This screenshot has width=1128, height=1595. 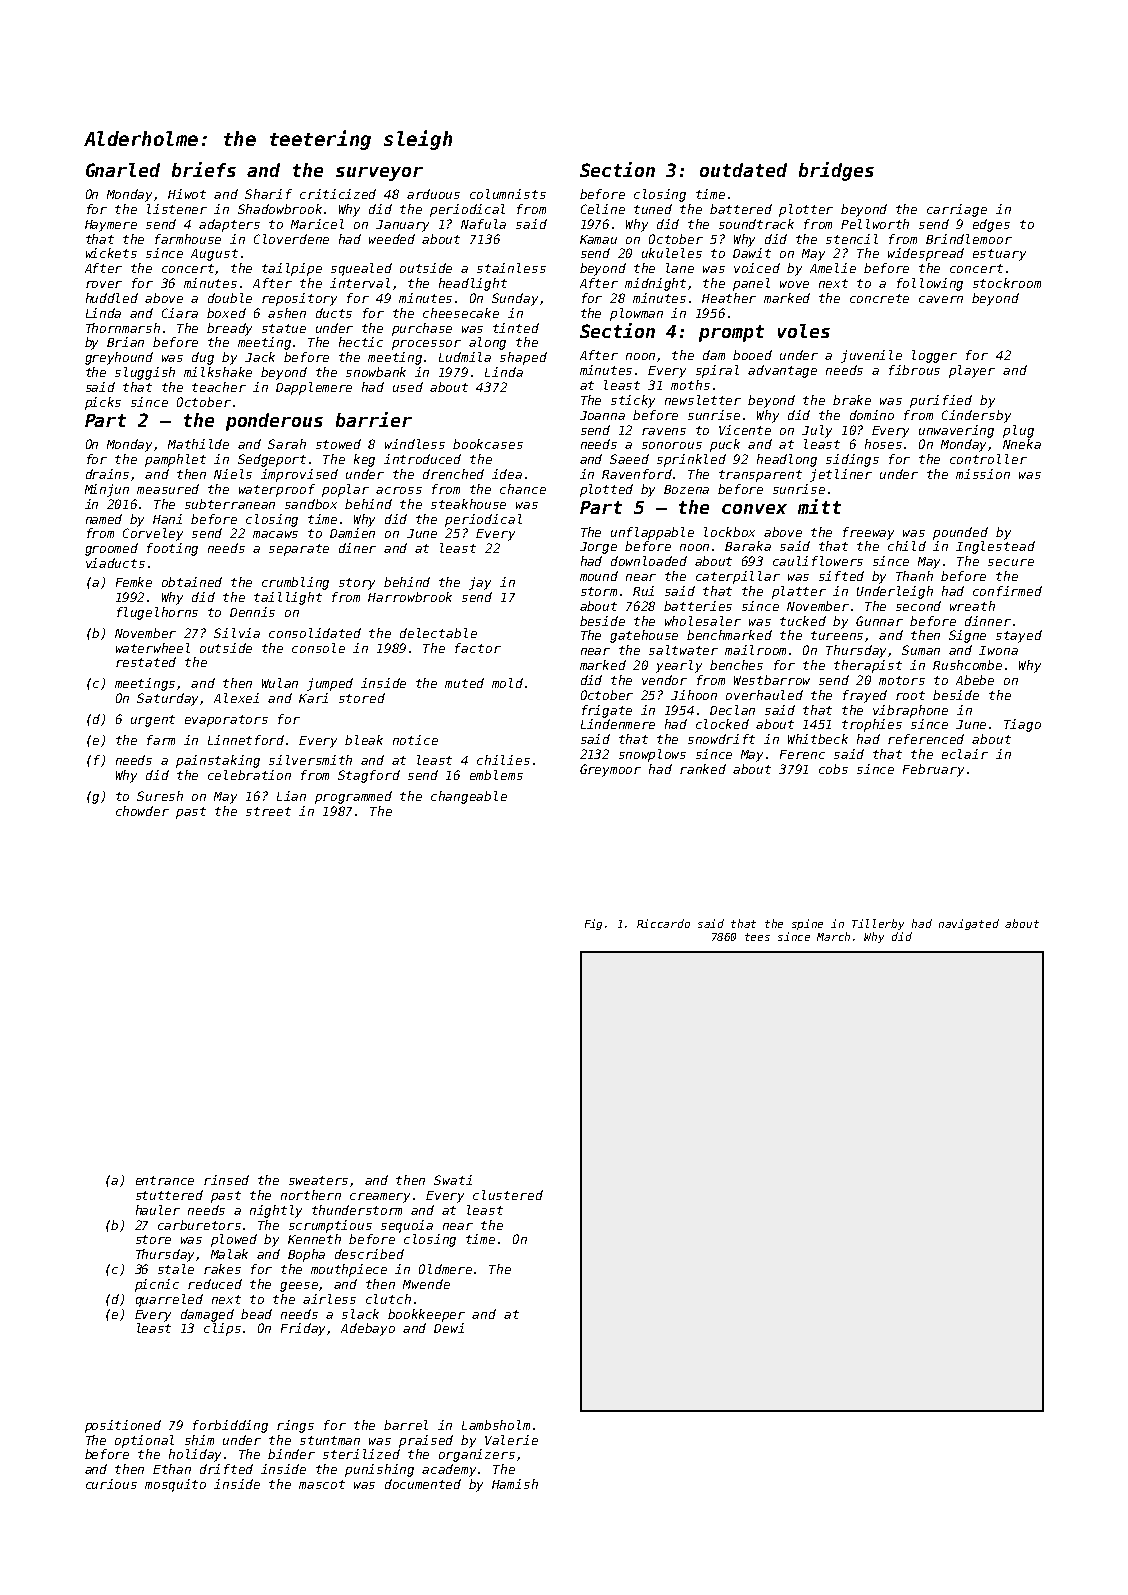 I want to click on Fig, so click(x=593, y=924).
